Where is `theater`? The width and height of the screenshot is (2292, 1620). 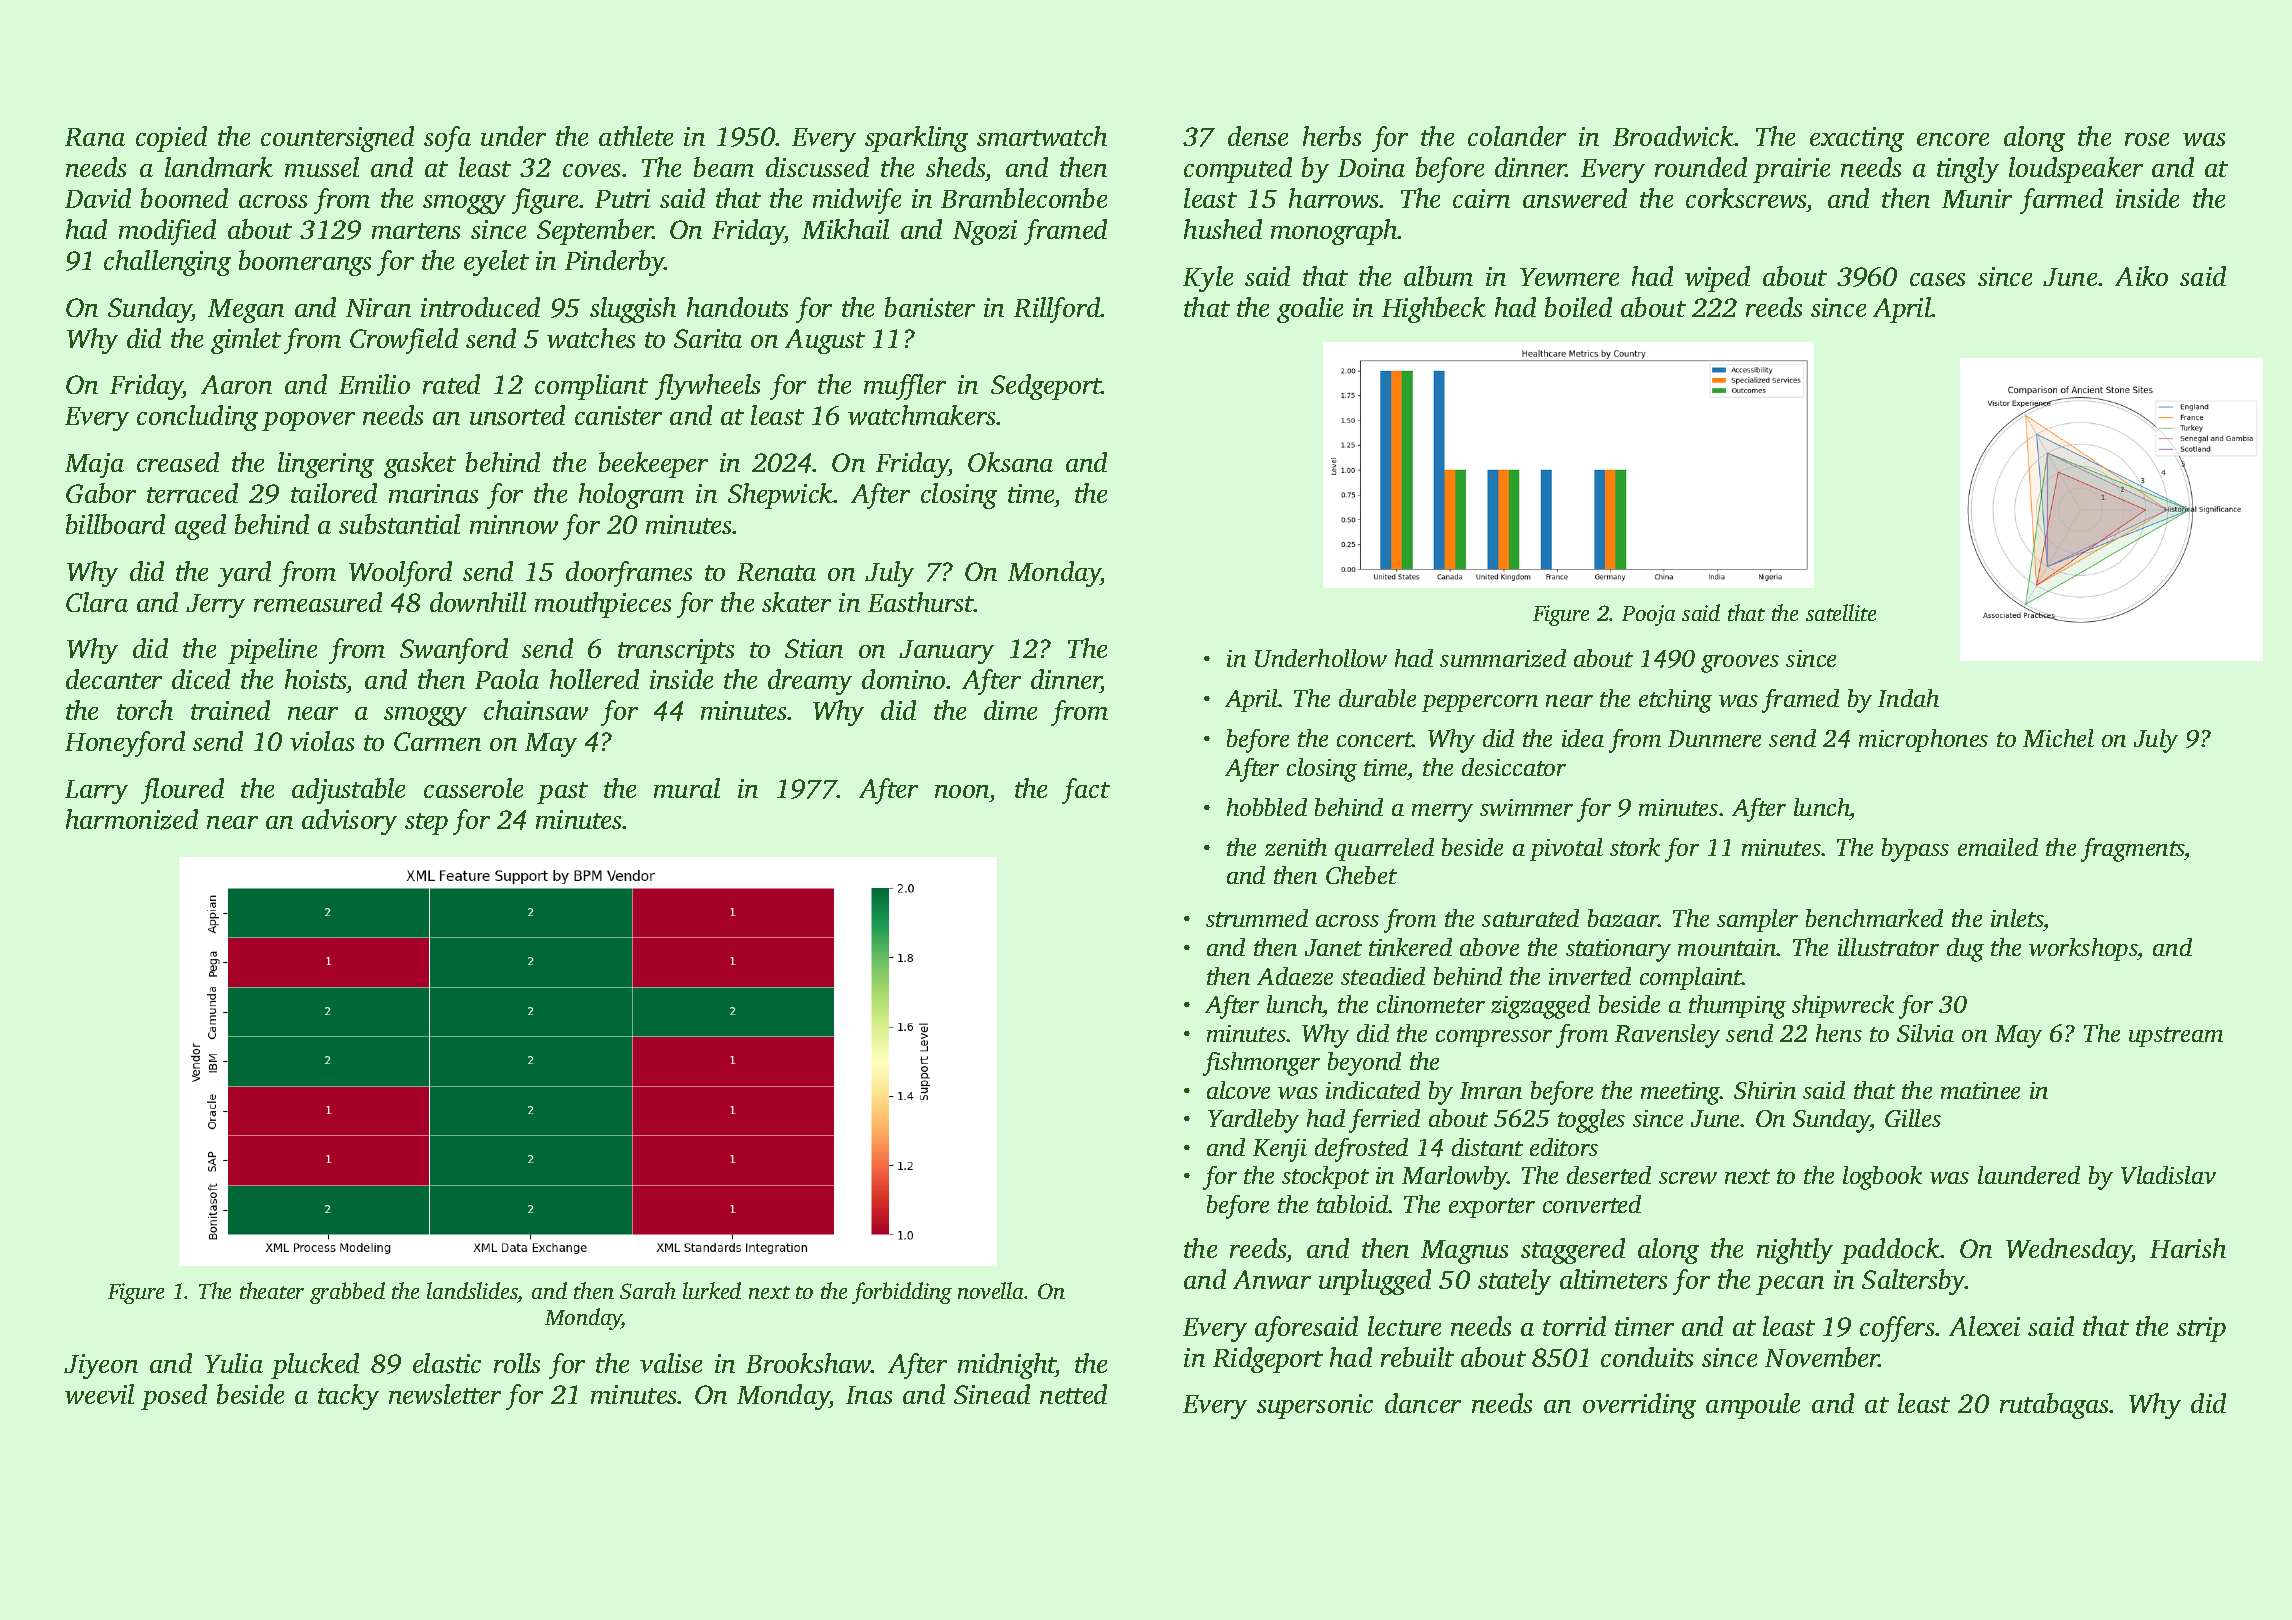 theater is located at coordinates (272, 1290).
